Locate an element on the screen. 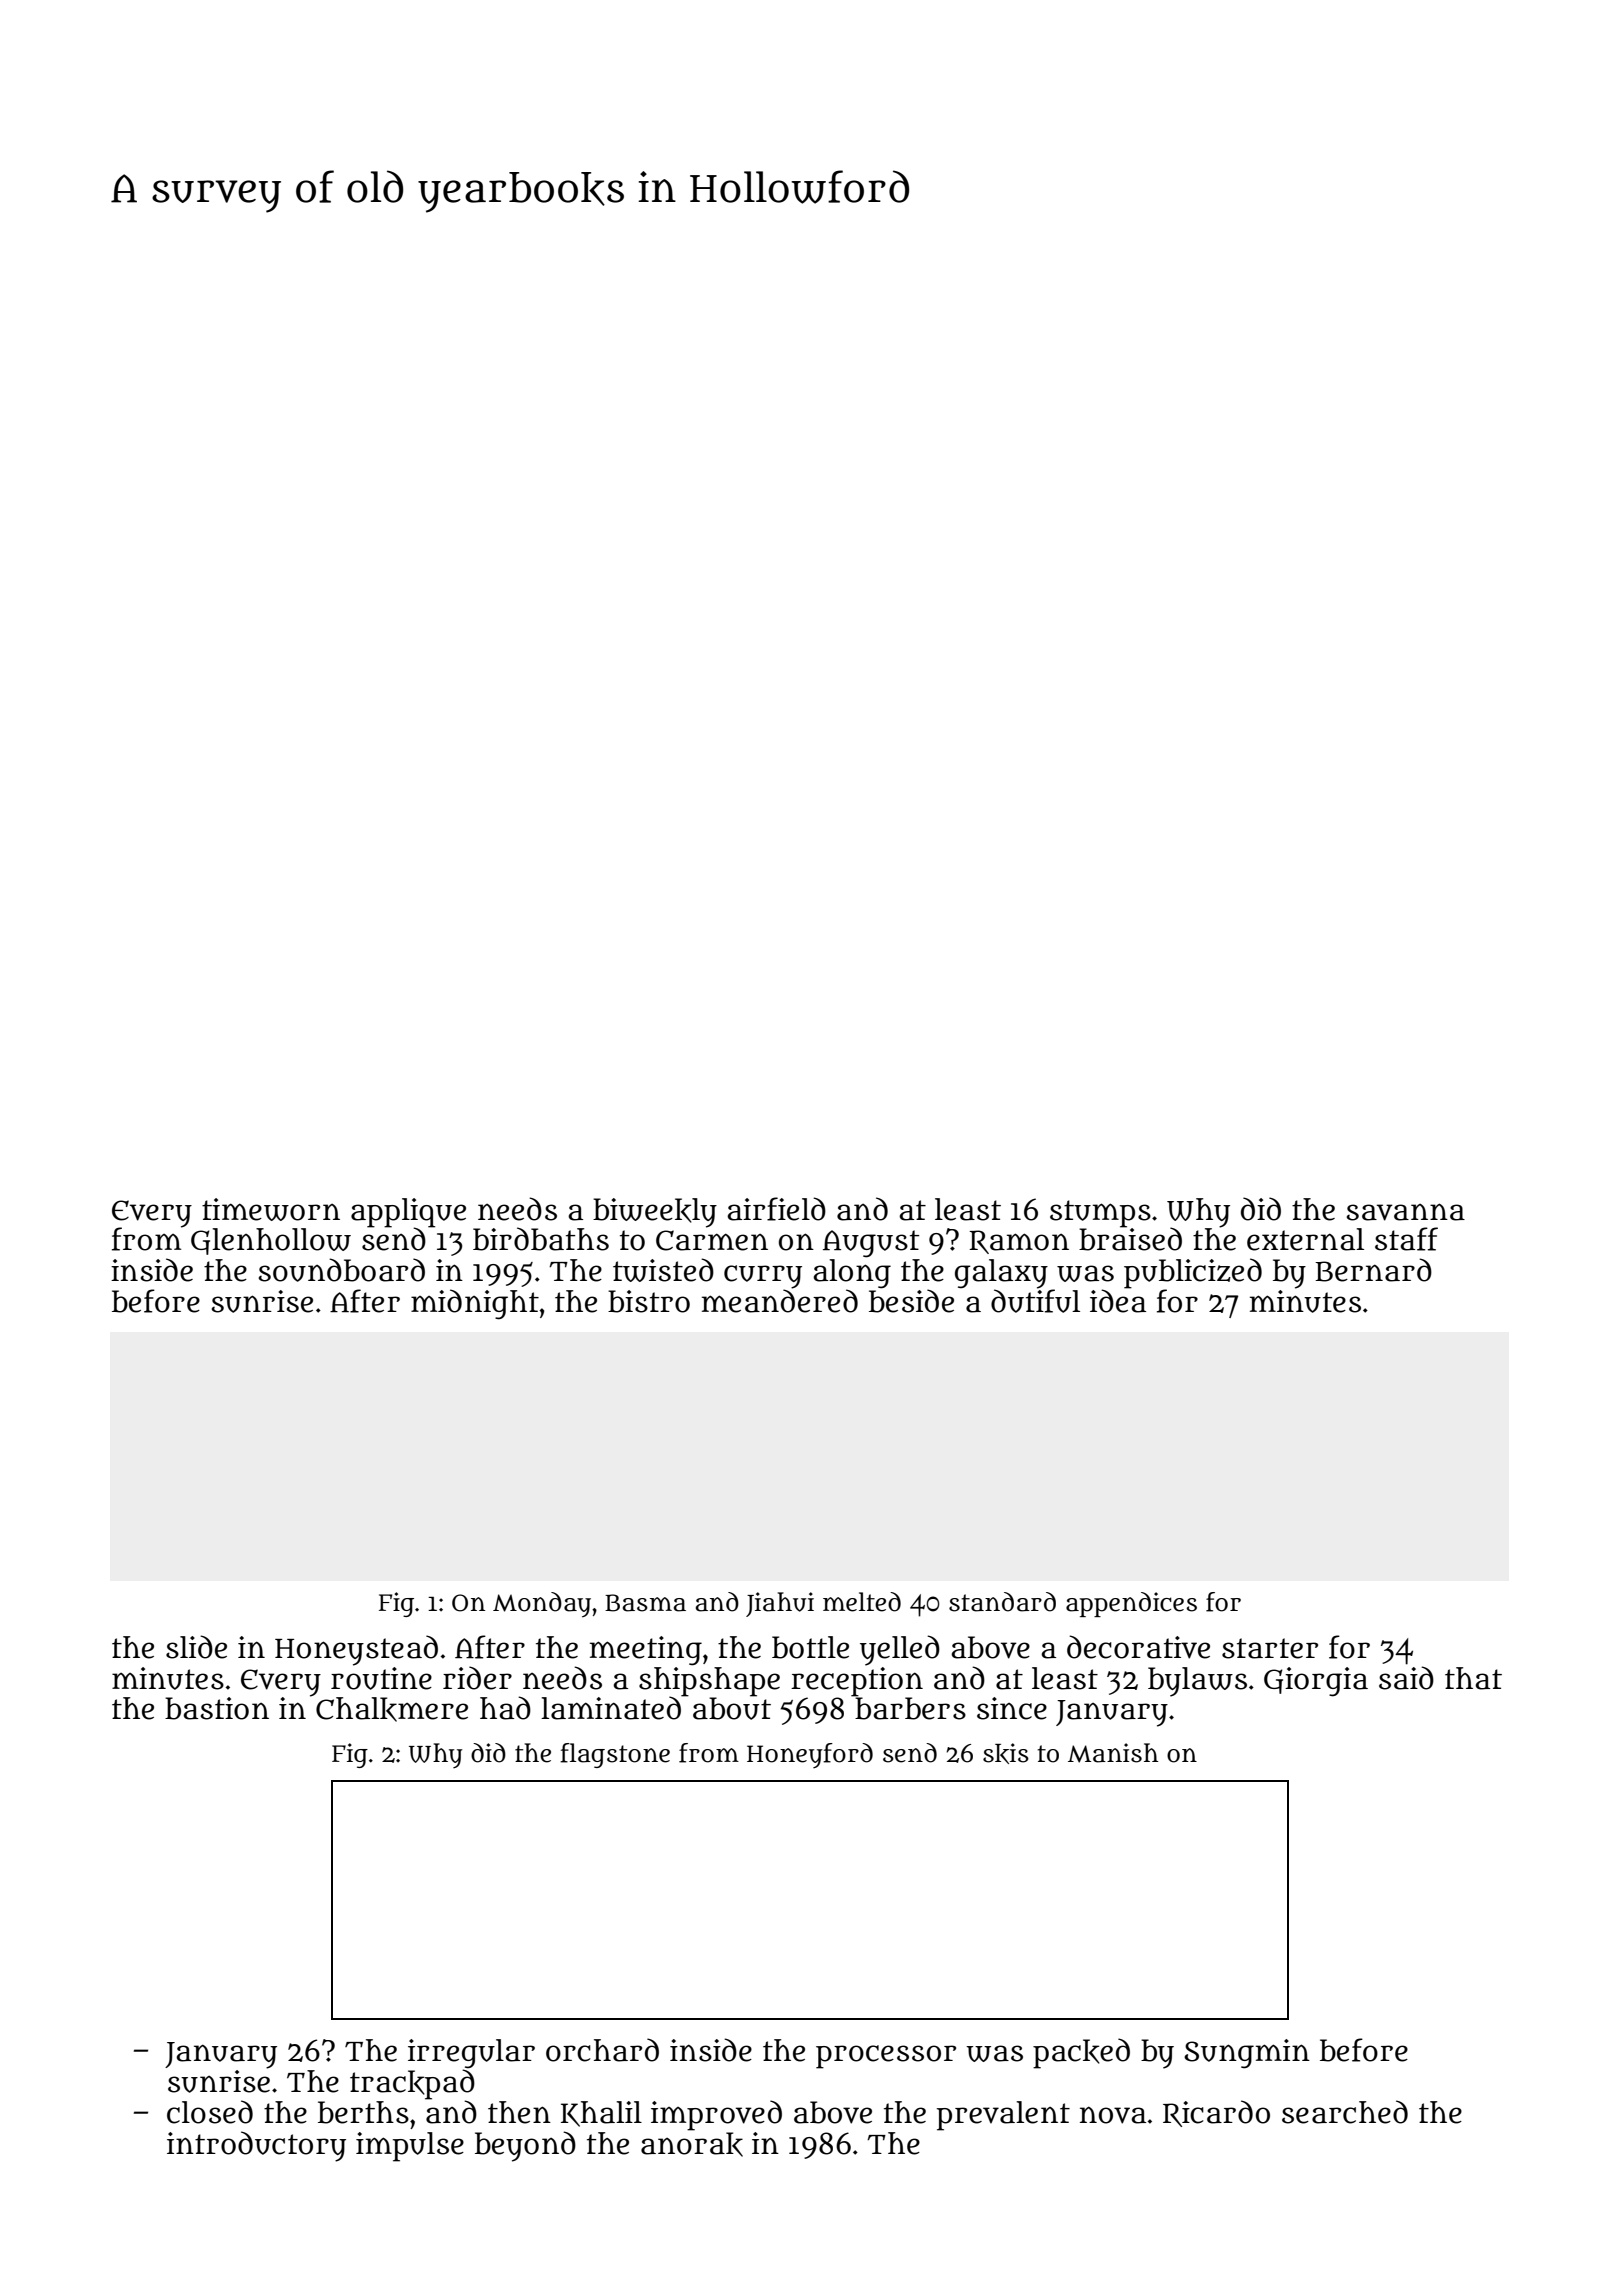 The width and height of the screenshot is (1620, 2292). timeworn is located at coordinates (271, 1209).
